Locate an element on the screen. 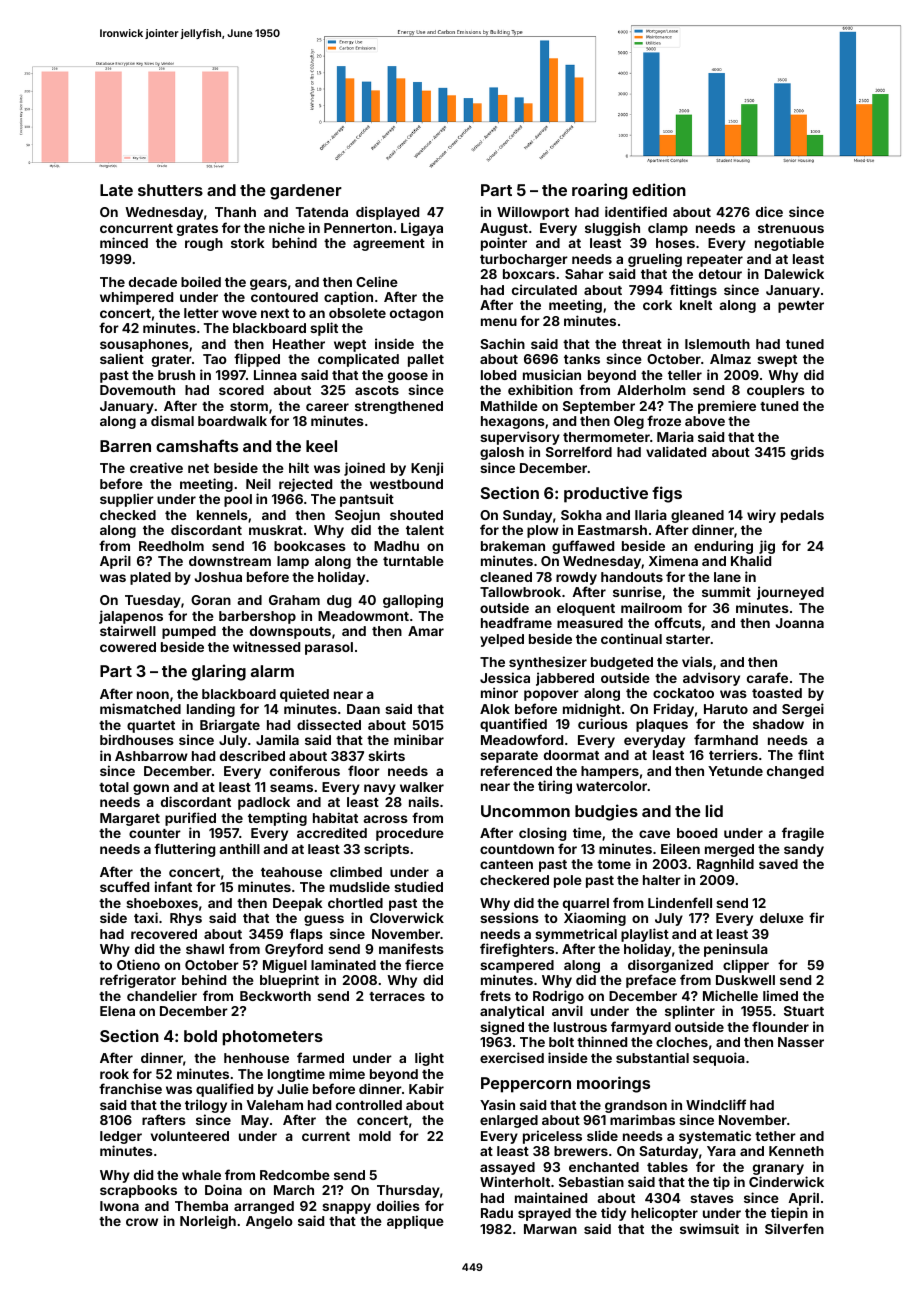 The width and height of the screenshot is (924, 1308). shutters is located at coordinates (170, 190).
